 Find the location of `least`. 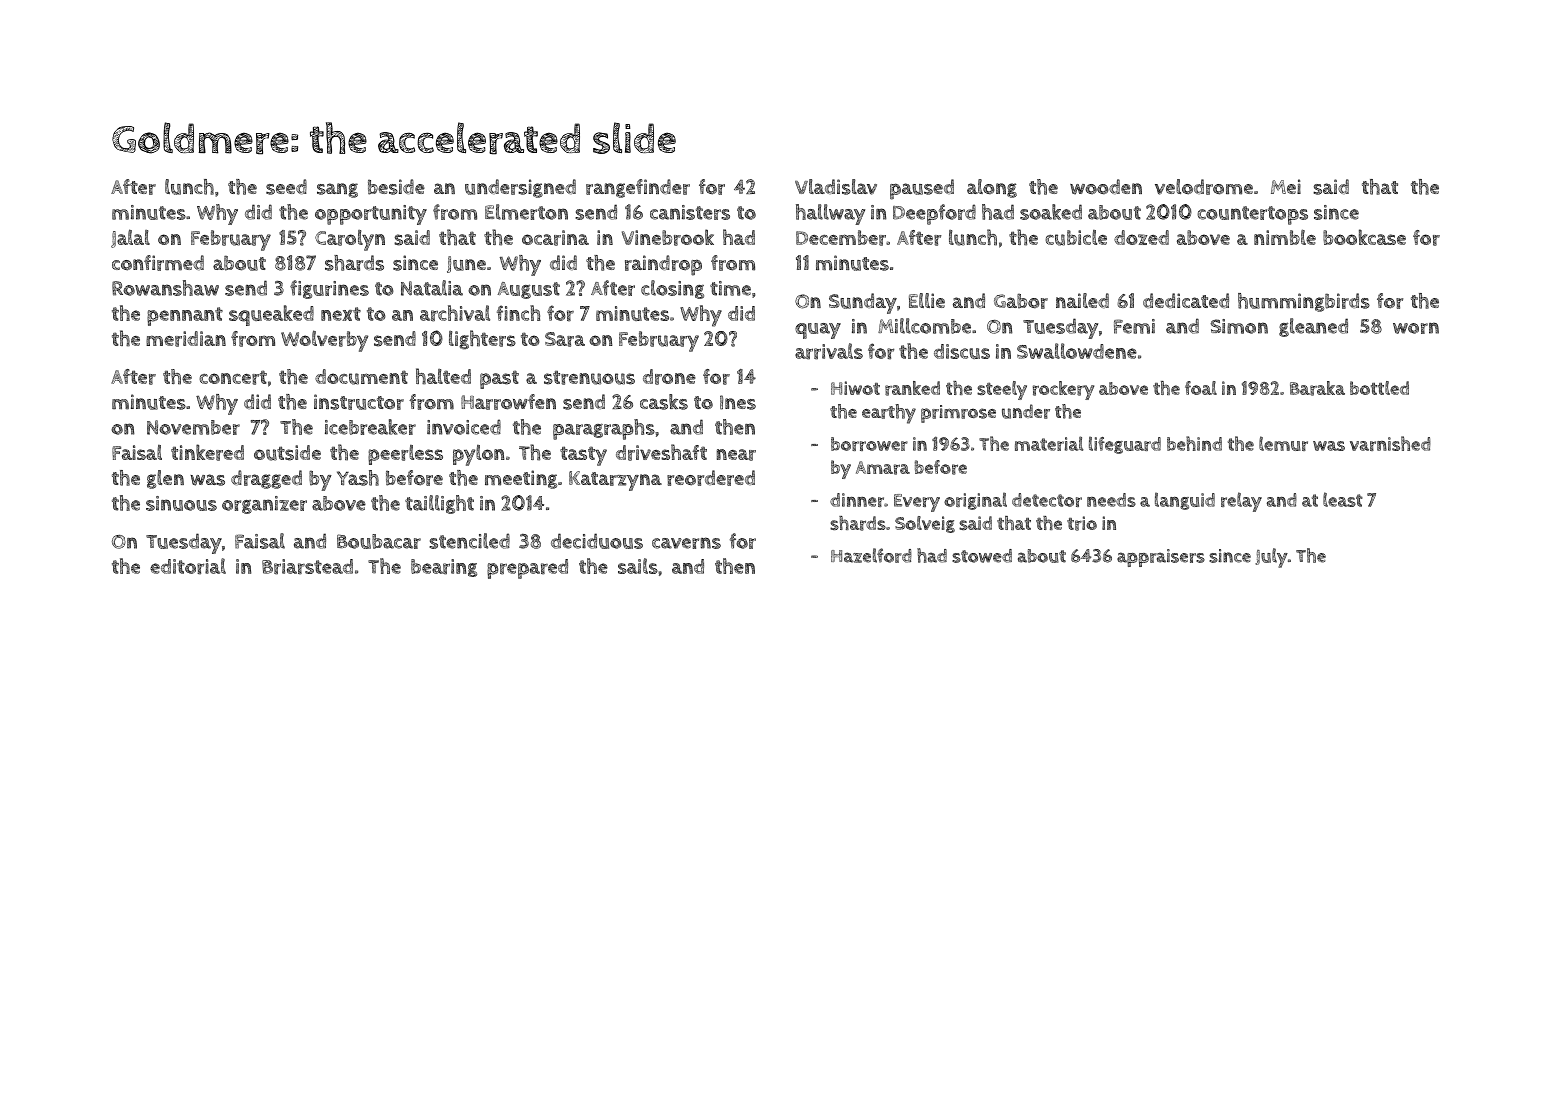

least is located at coordinates (1343, 499).
